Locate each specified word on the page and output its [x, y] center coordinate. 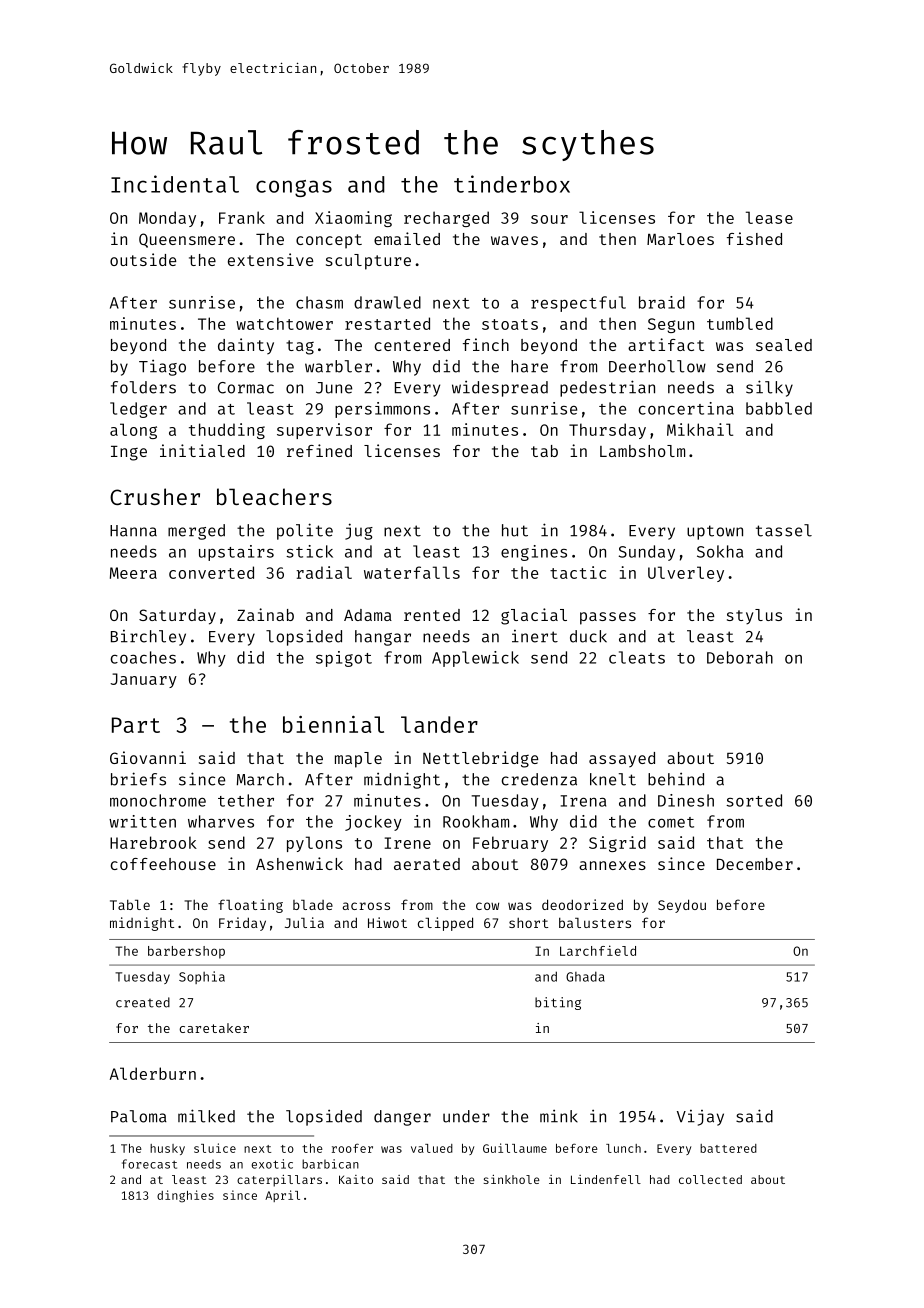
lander [439, 724]
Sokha [720, 551]
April [282, 1196]
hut [515, 530]
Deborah [740, 657]
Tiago [162, 368]
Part [136, 725]
